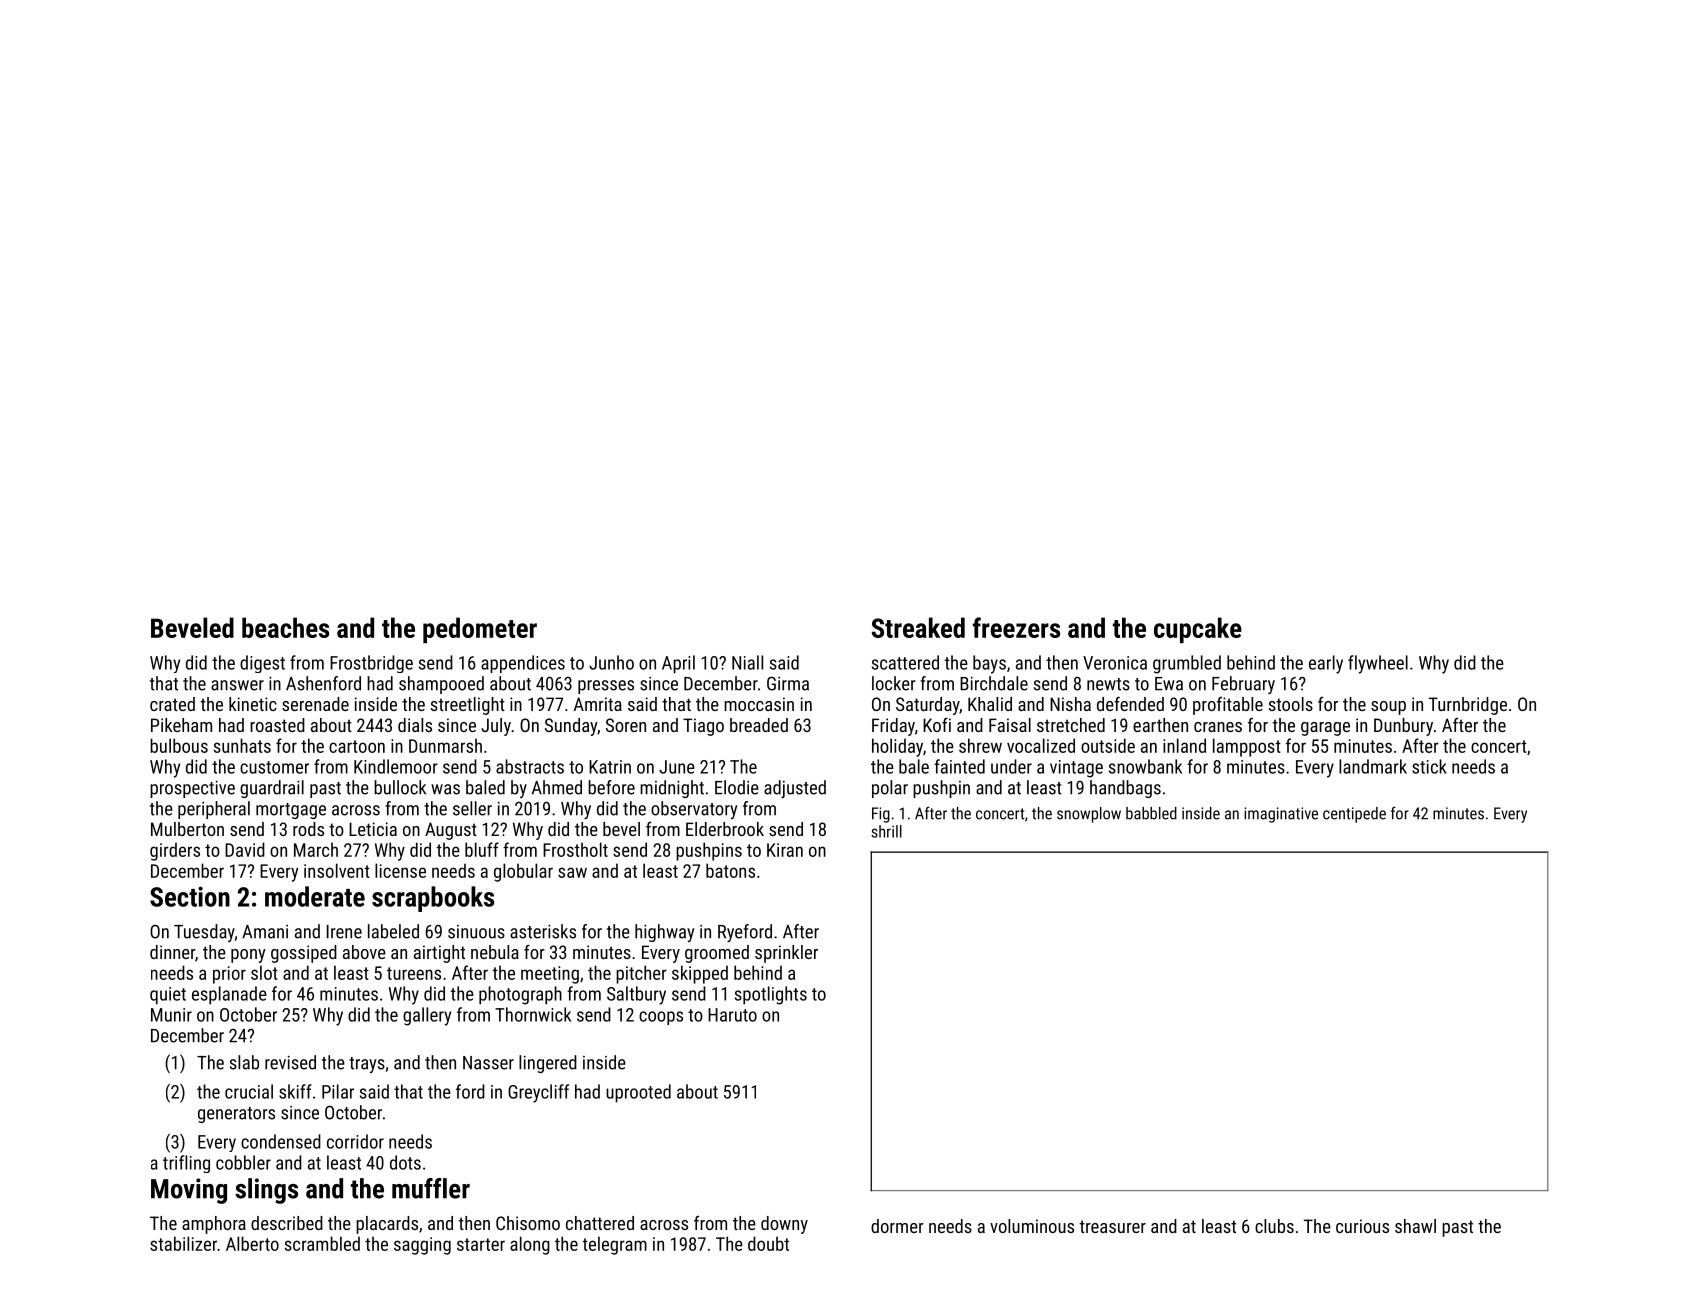 The image size is (1698, 1312). What do you see at coordinates (204, 933) in the screenshot?
I see `Tuesday` at bounding box center [204, 933].
